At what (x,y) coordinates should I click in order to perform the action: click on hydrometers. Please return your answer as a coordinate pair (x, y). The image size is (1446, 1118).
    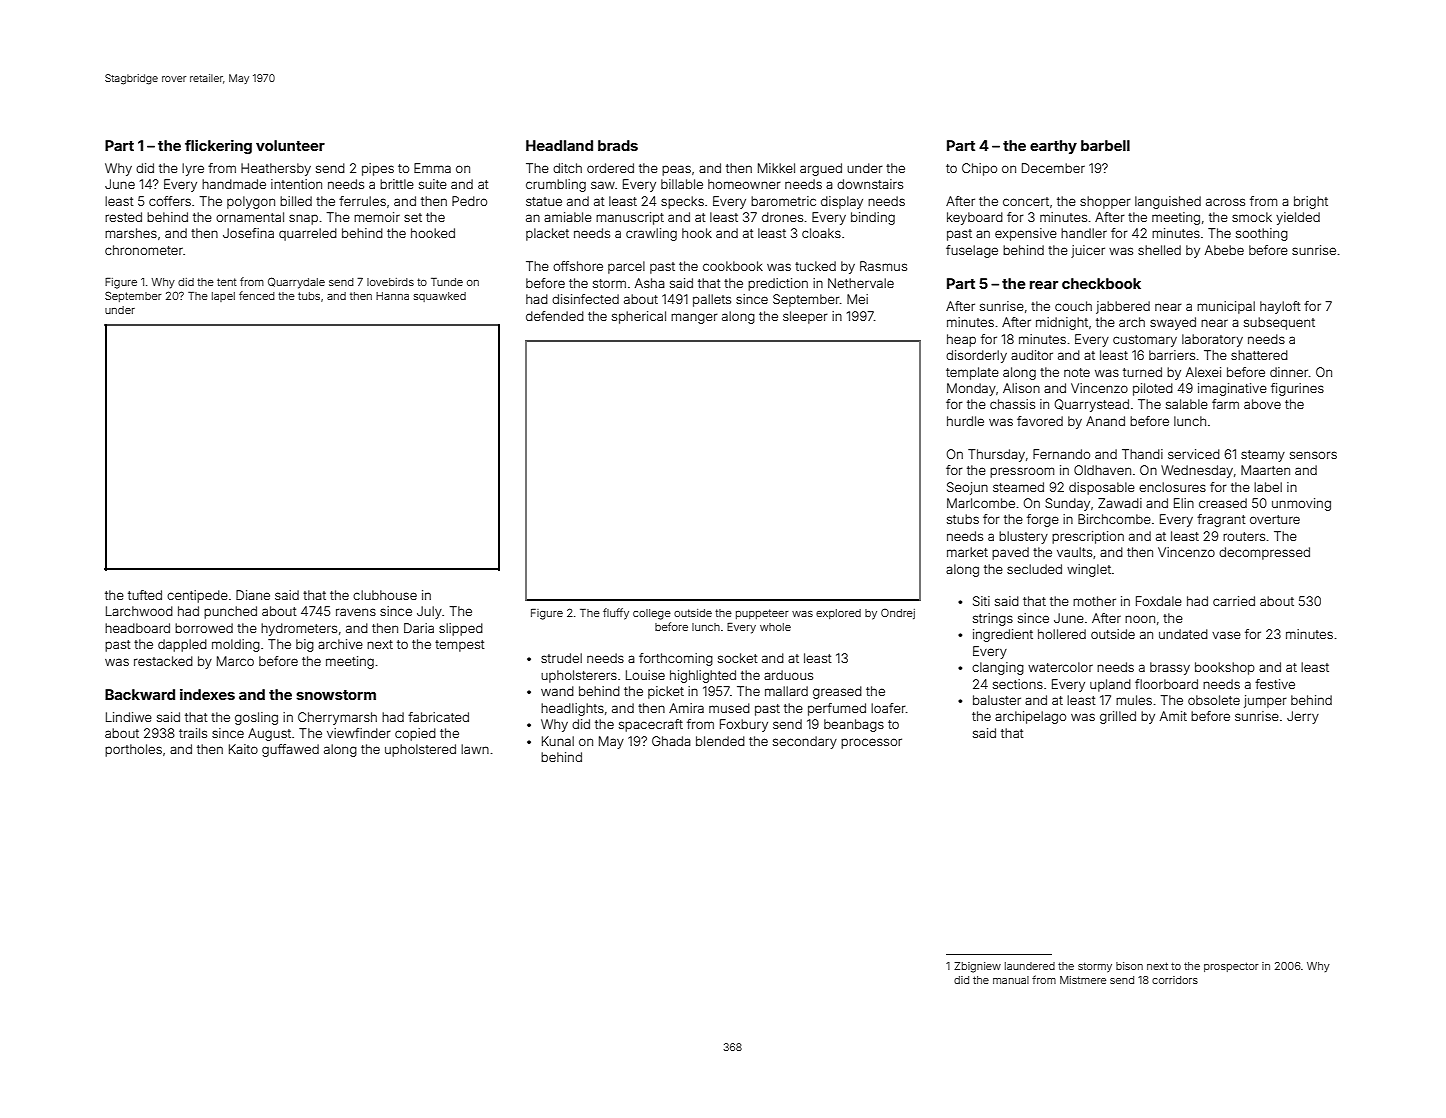
    Looking at the image, I should click on (299, 629).
